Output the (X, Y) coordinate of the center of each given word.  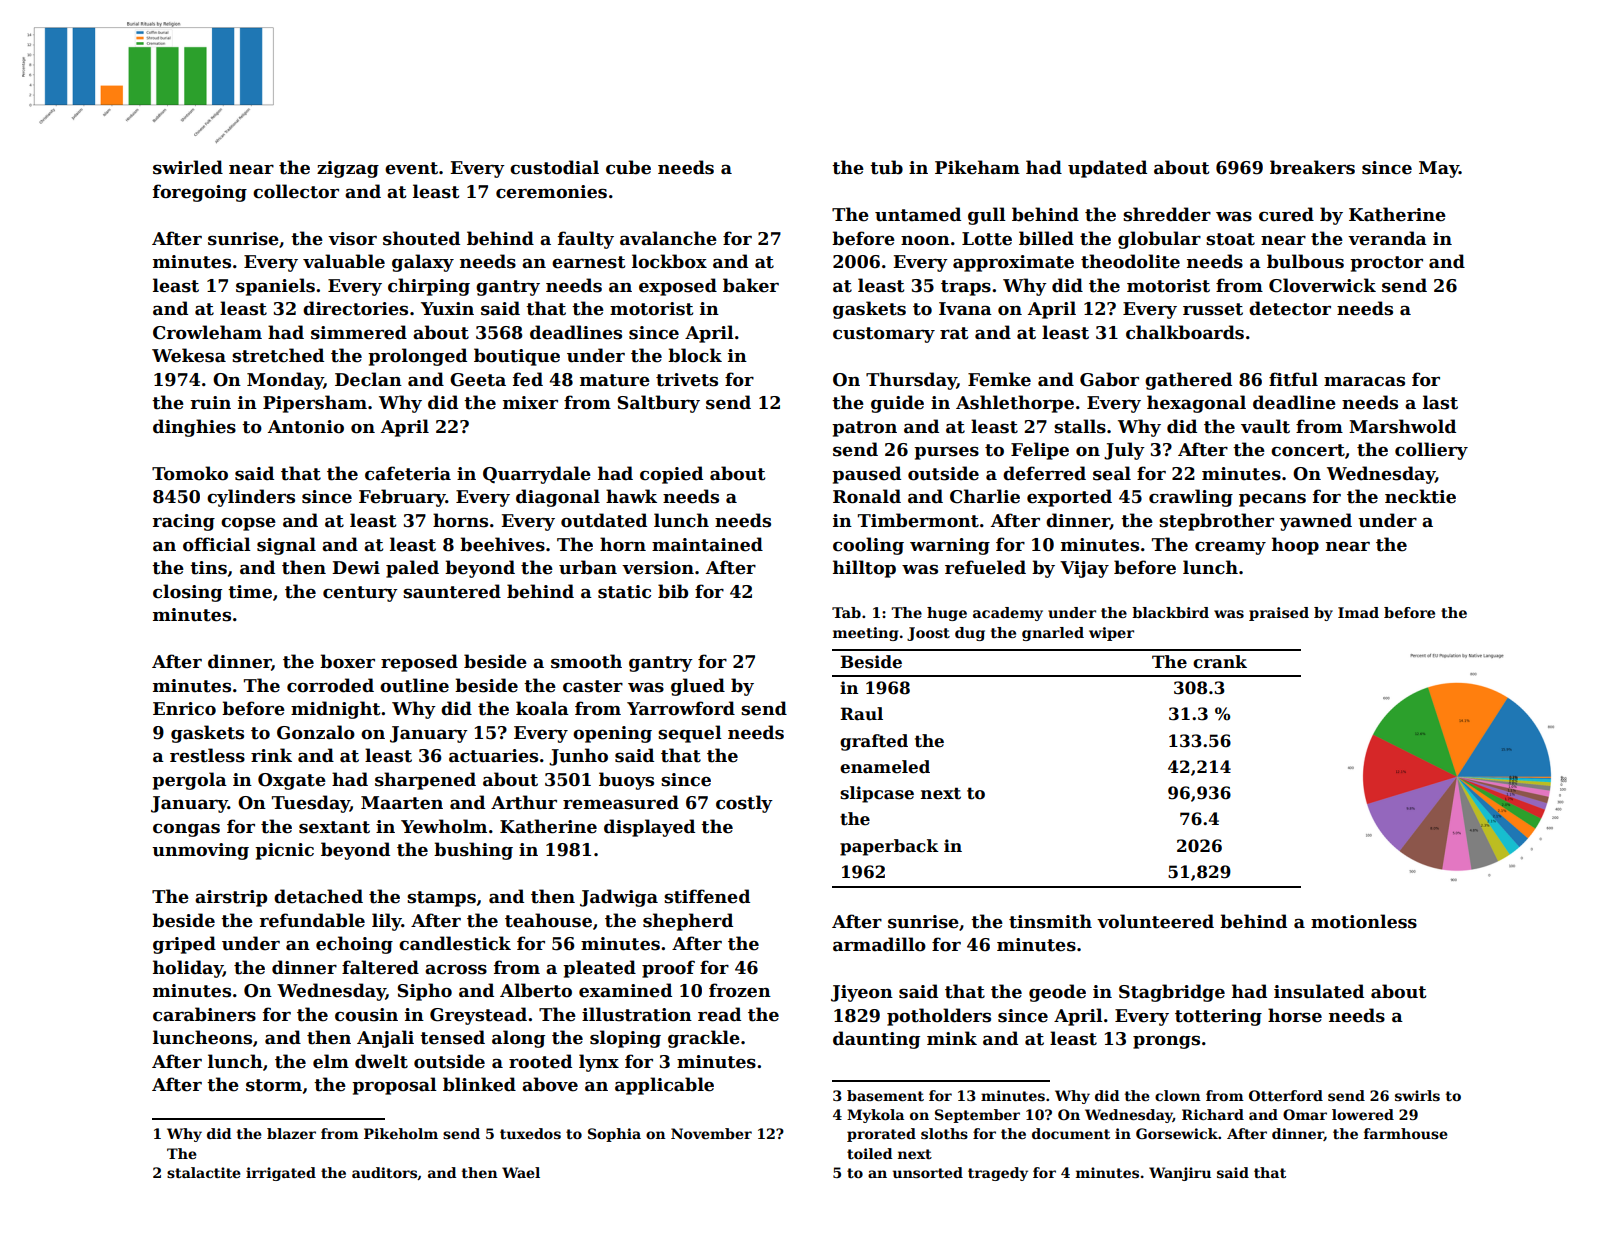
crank (1220, 662)
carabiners (204, 1014)
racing (183, 522)
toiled (870, 1153)
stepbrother (1216, 522)
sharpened (425, 781)
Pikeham (977, 167)
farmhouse (1406, 1133)
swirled (188, 167)
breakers (1312, 167)
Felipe (1040, 451)
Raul (861, 714)
